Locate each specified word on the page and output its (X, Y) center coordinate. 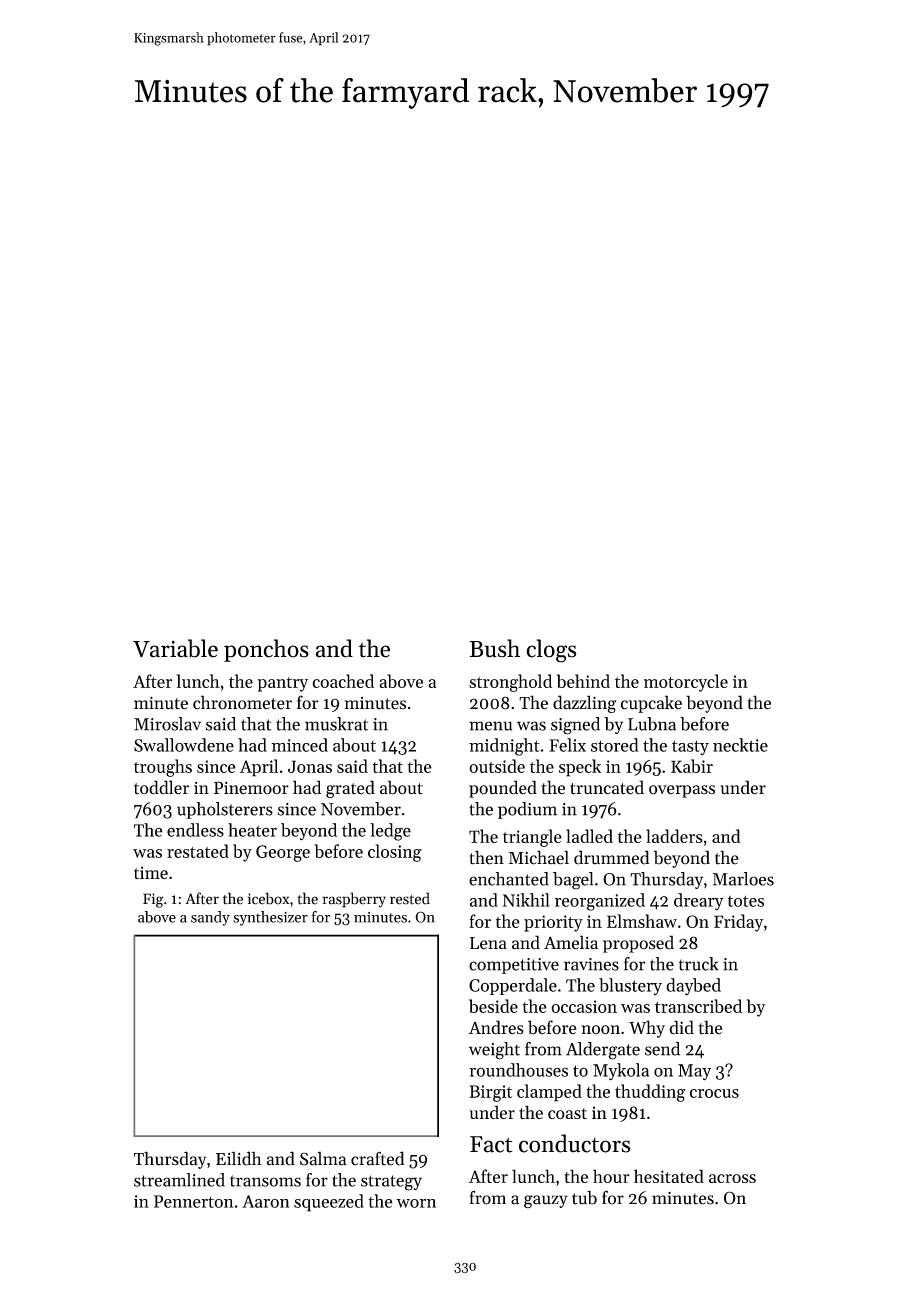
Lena (488, 943)
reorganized (600, 902)
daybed (693, 987)
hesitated (669, 1176)
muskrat (336, 724)
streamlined (179, 1180)
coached (343, 681)
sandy (210, 918)
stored (615, 745)
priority (553, 923)
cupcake (651, 704)
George (283, 853)
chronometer (242, 702)
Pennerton (194, 1201)
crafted (378, 1158)
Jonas (310, 766)
